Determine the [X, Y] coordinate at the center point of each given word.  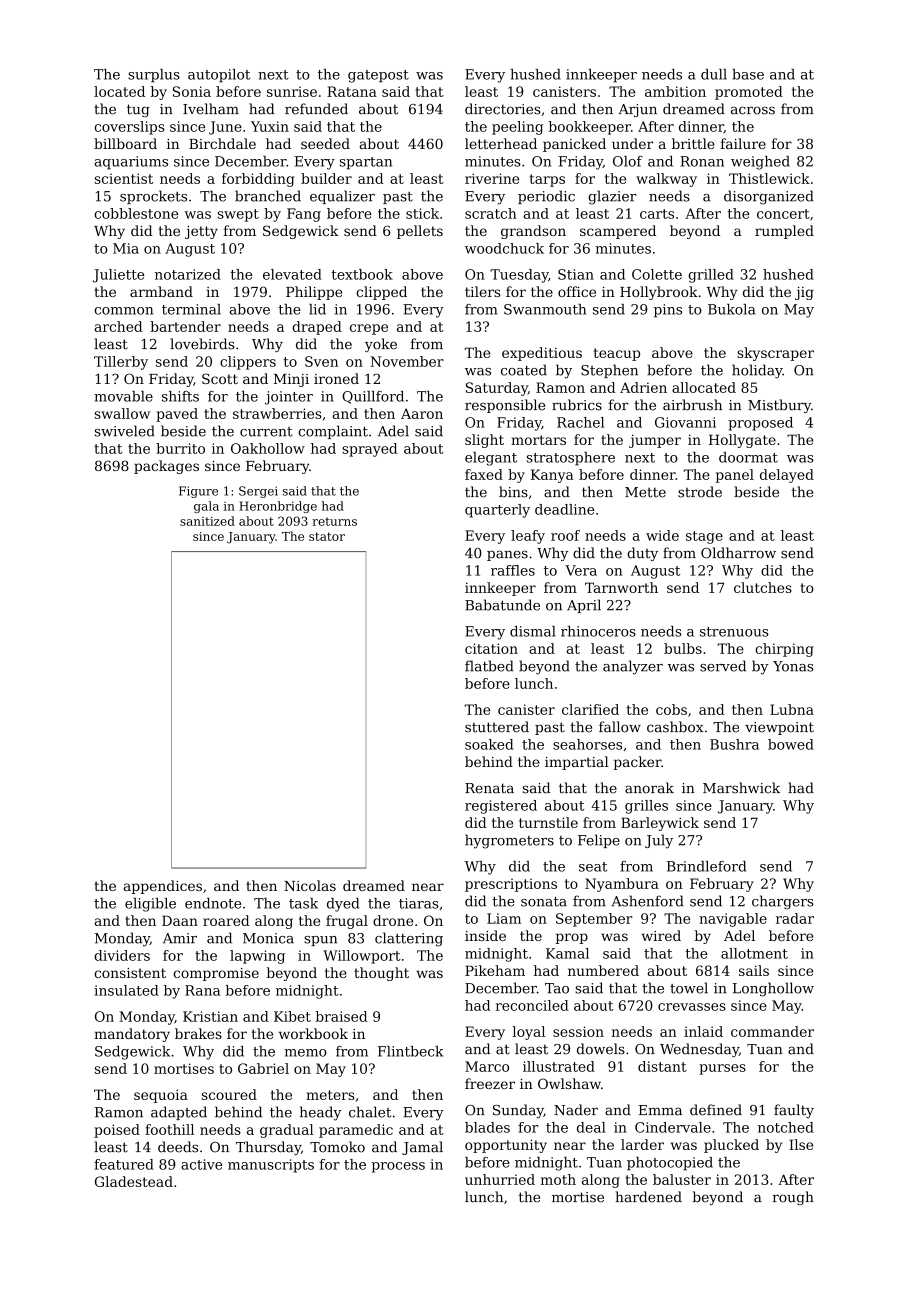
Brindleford [706, 866]
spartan [366, 163]
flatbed [489, 666]
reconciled [532, 1005]
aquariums [131, 163]
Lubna [792, 709]
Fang [304, 215]
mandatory [132, 1035]
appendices [162, 887]
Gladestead [134, 1181]
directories [502, 109]
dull [714, 74]
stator [327, 536]
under [632, 143]
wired [661, 935]
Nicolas [310, 885]
